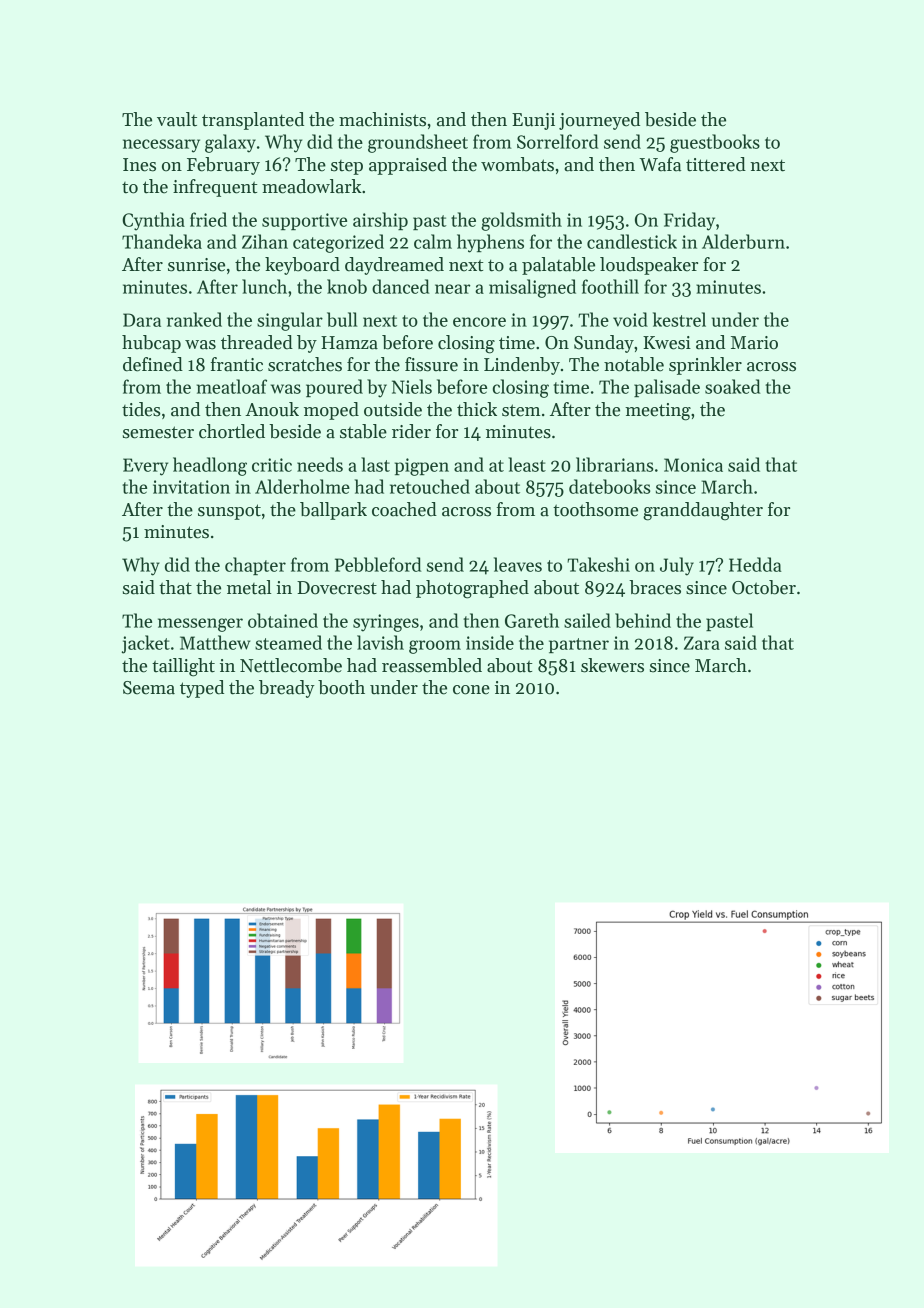  Describe the element at coordinates (378, 564) in the screenshot. I see `Pebbleford` at that location.
